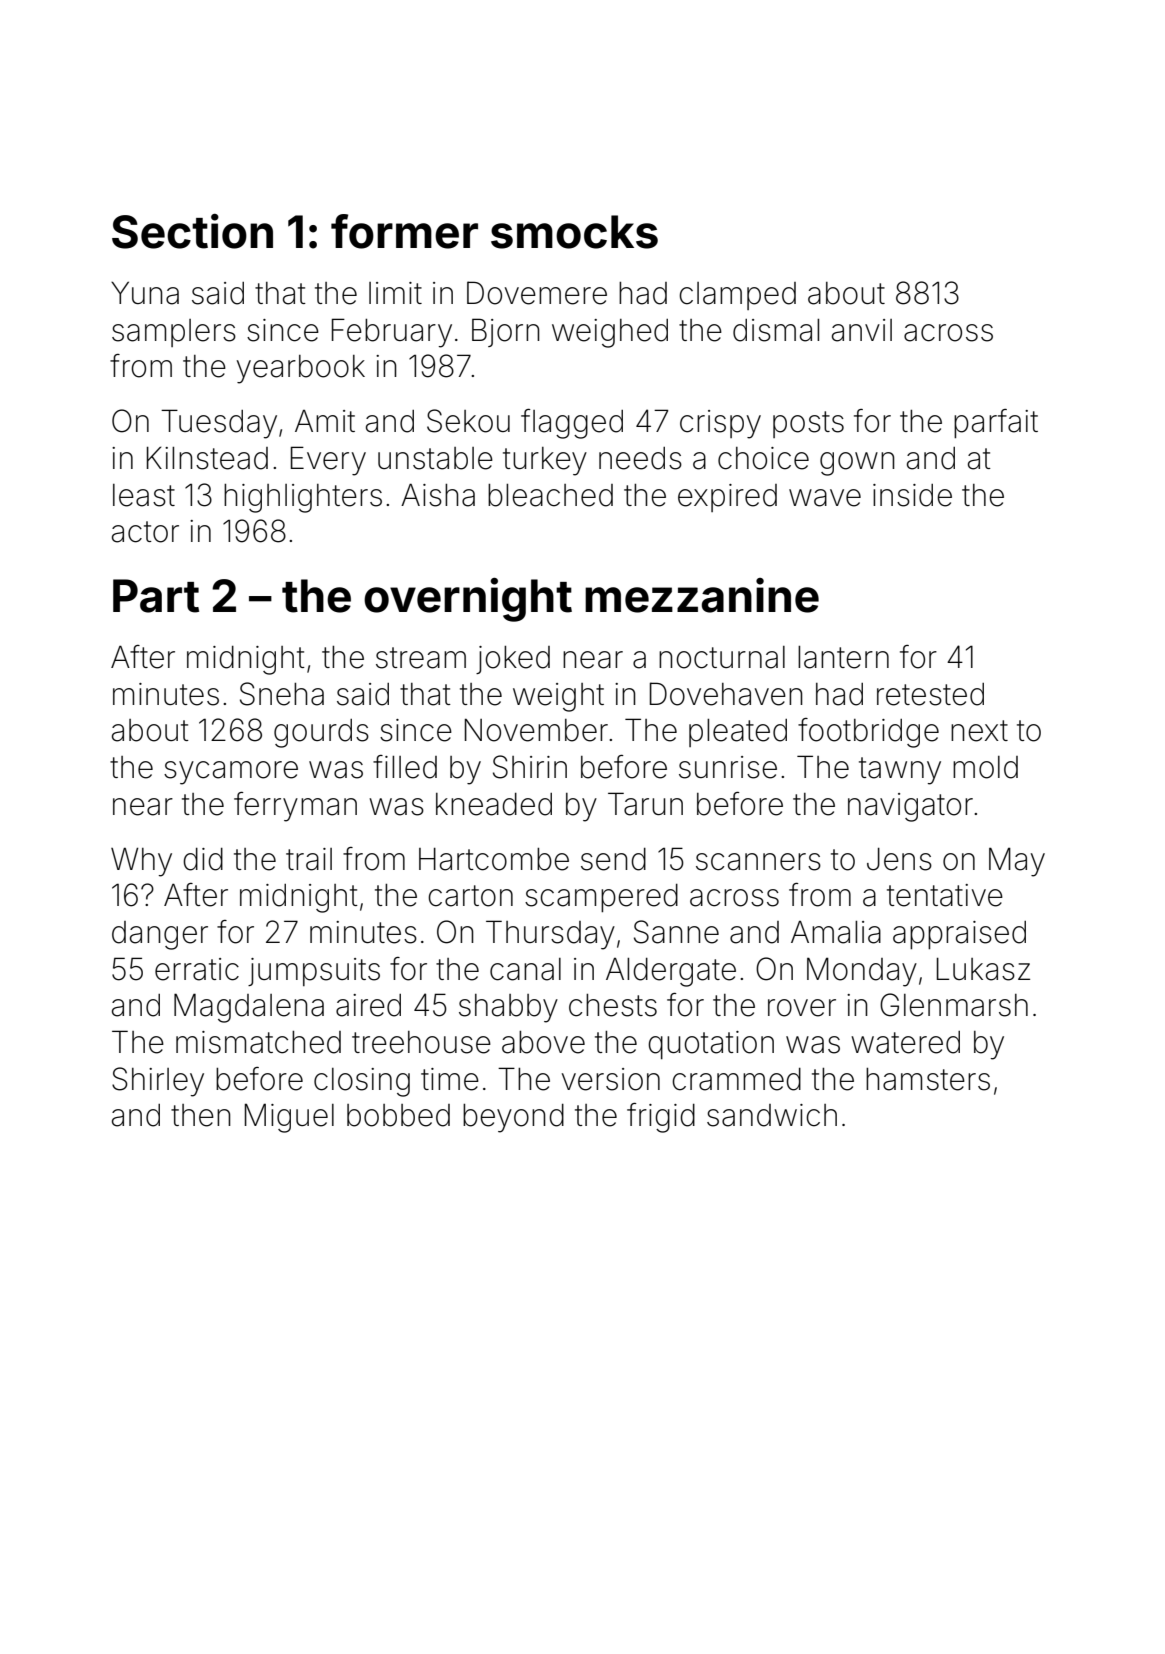  What do you see at coordinates (862, 330) in the screenshot?
I see `anvil` at bounding box center [862, 330].
